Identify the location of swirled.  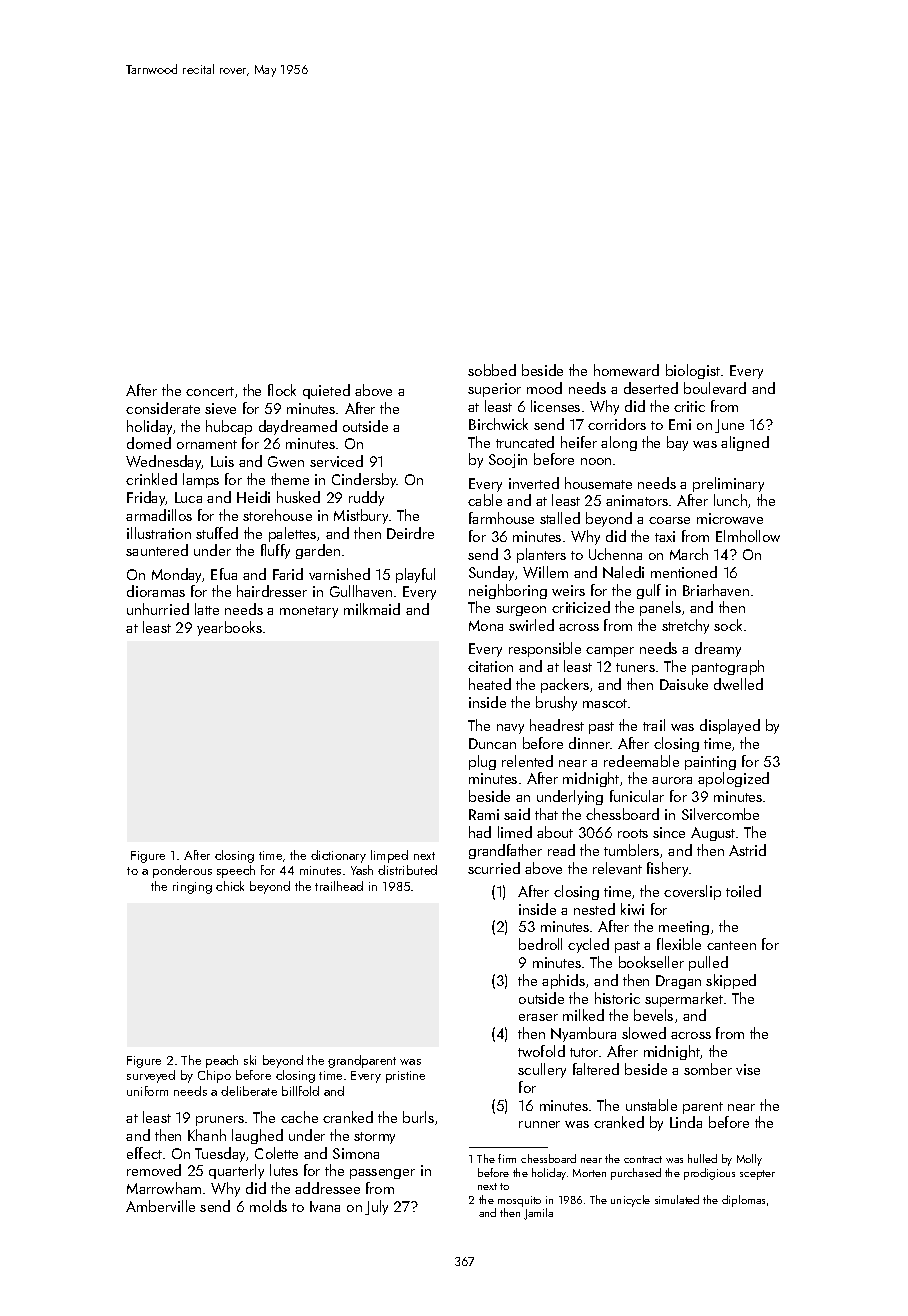
(531, 625).
